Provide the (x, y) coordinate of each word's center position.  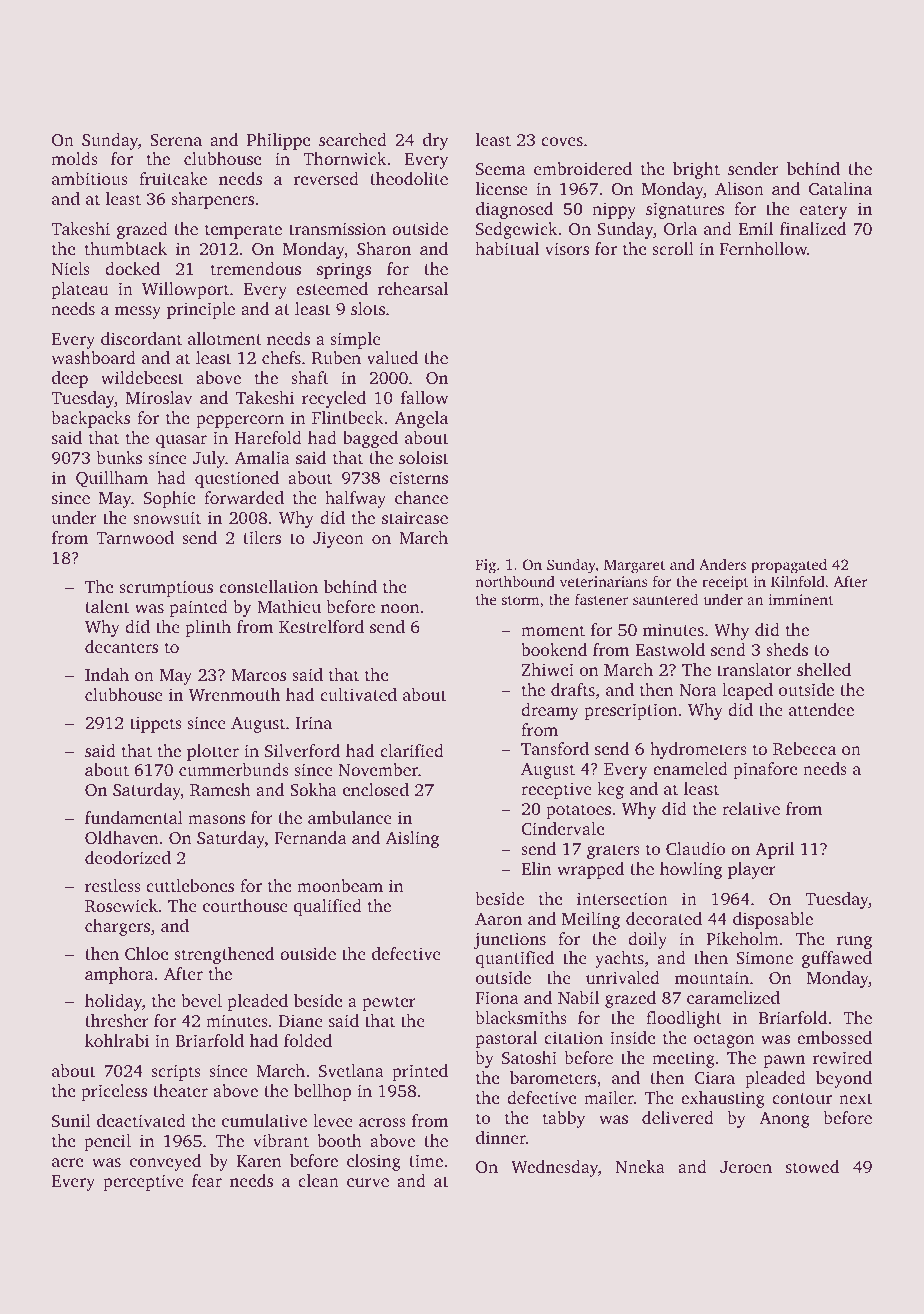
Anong (784, 1120)
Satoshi (529, 1058)
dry (435, 141)
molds (74, 158)
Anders (722, 564)
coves (562, 141)
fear (207, 1180)
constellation (268, 586)
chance (421, 497)
